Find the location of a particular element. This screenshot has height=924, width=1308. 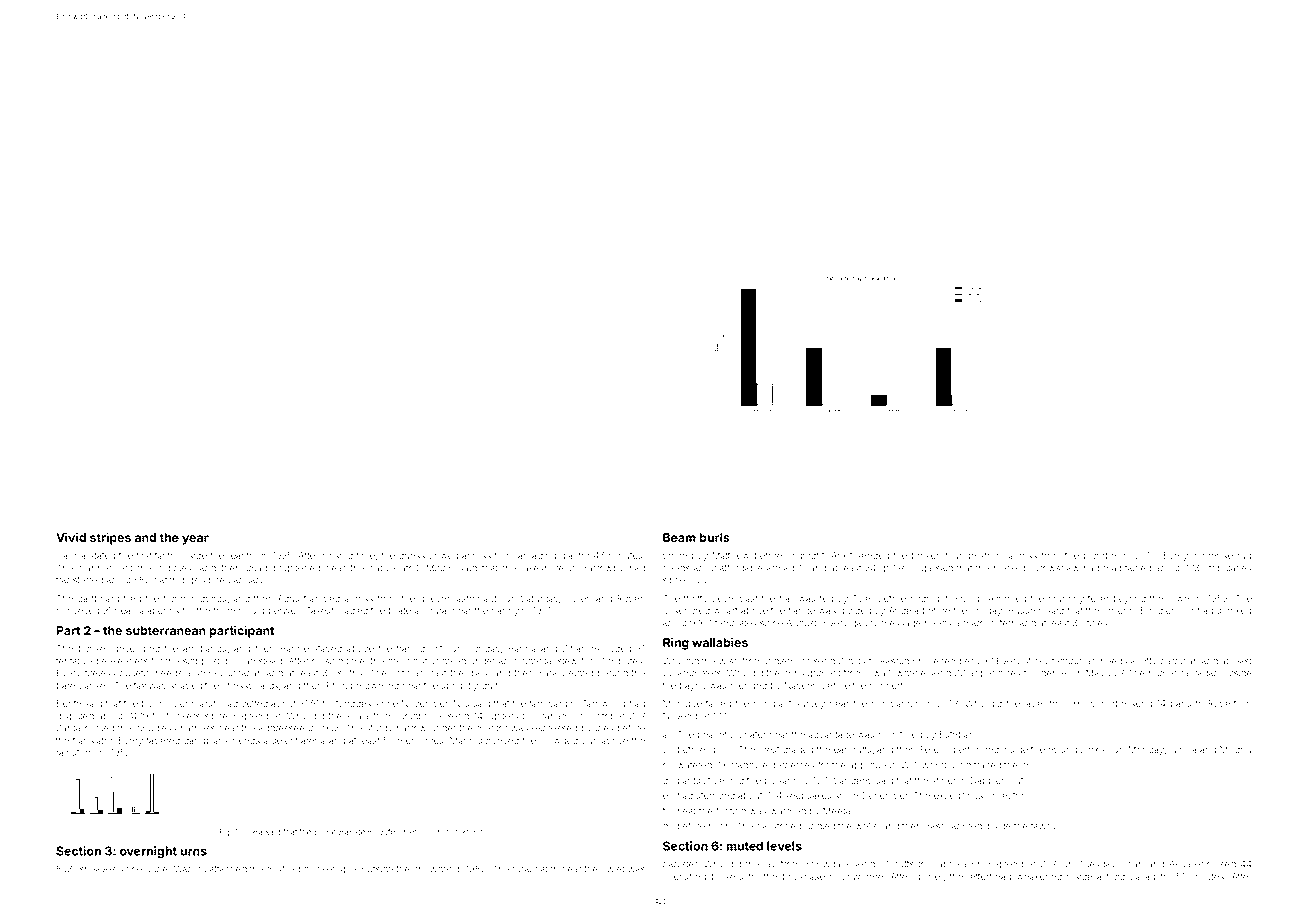

flange is located at coordinates (801, 611).
